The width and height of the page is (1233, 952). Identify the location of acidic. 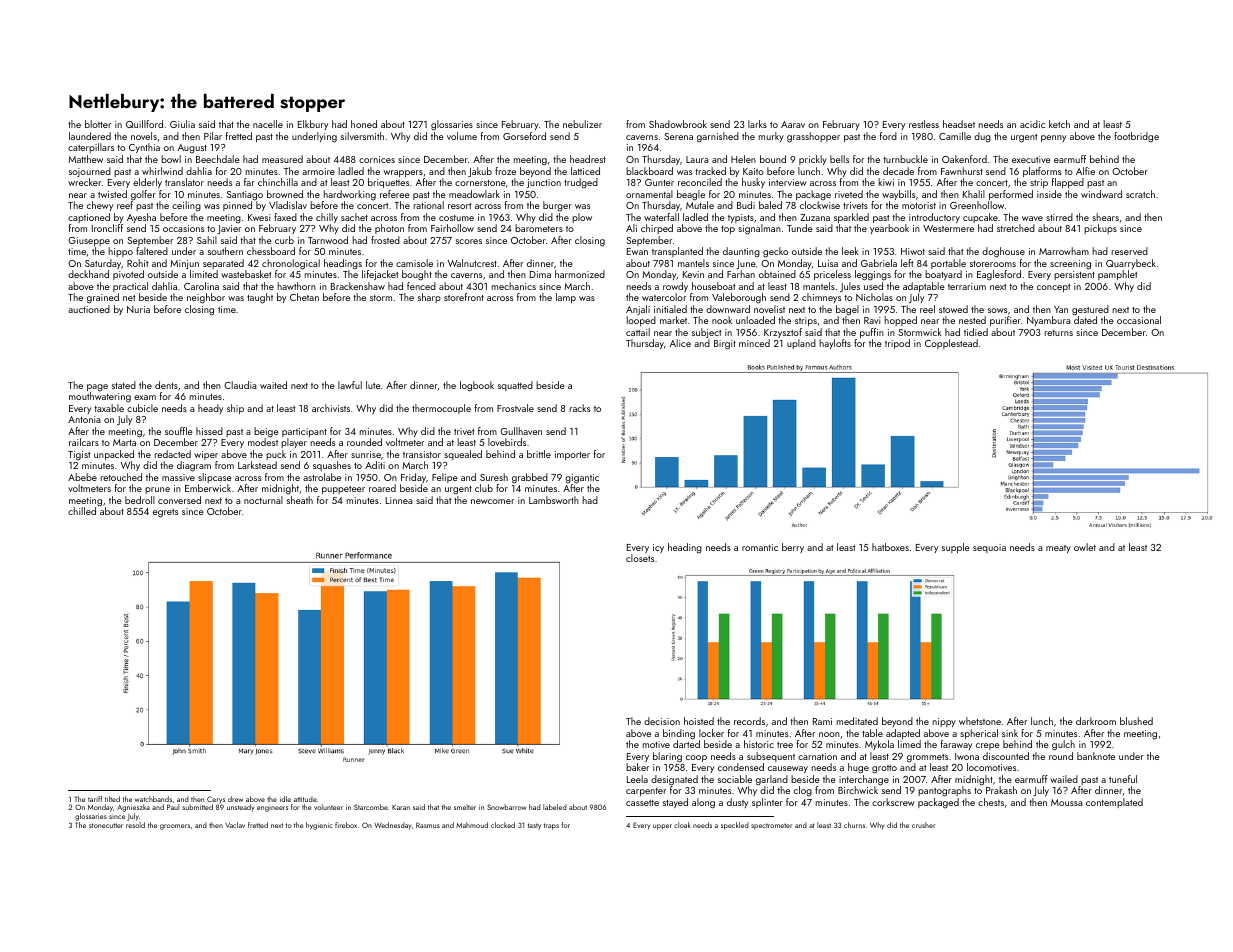
(1032, 124).
